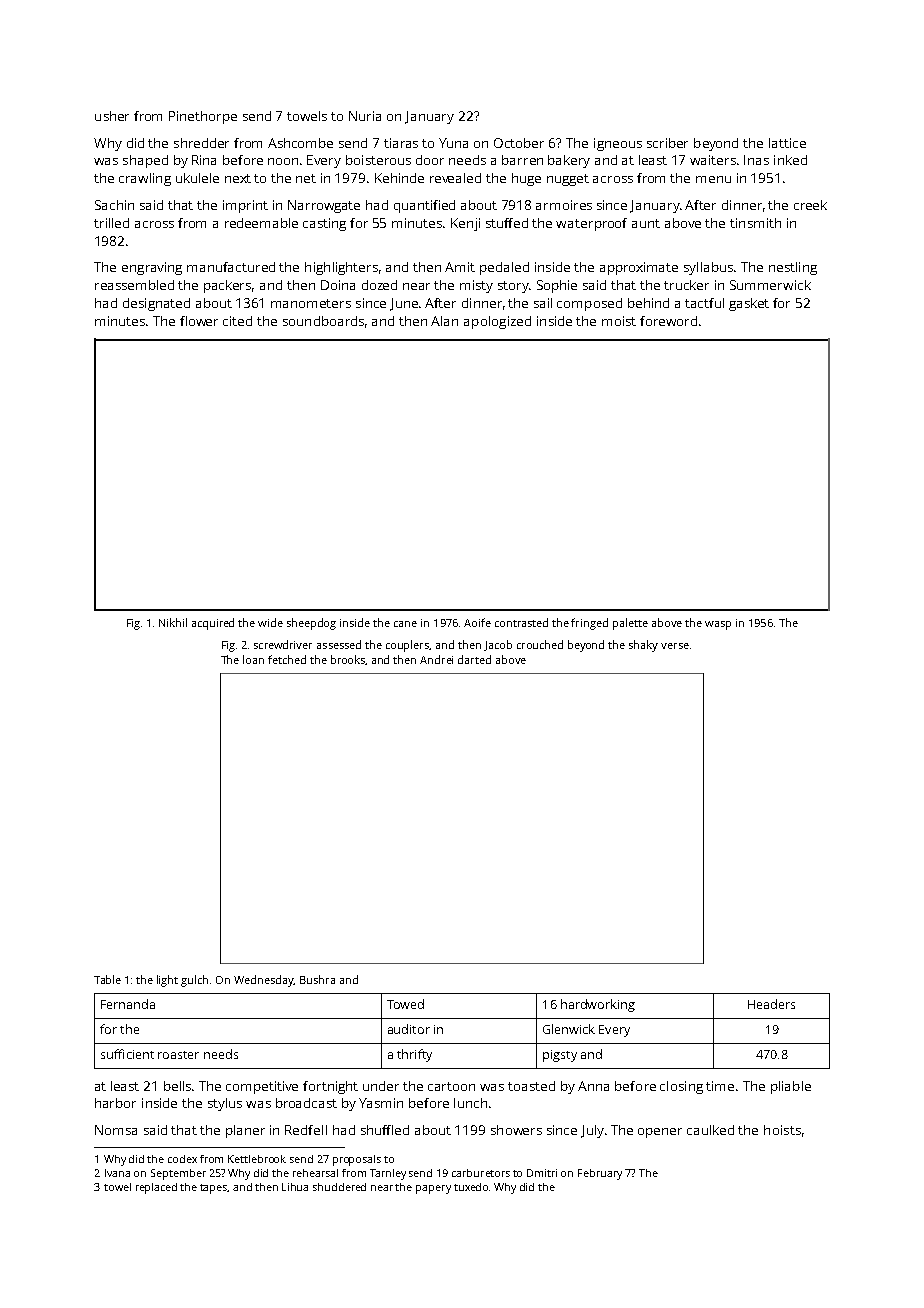  Describe the element at coordinates (156, 1188) in the screenshot. I see `replaced` at that location.
